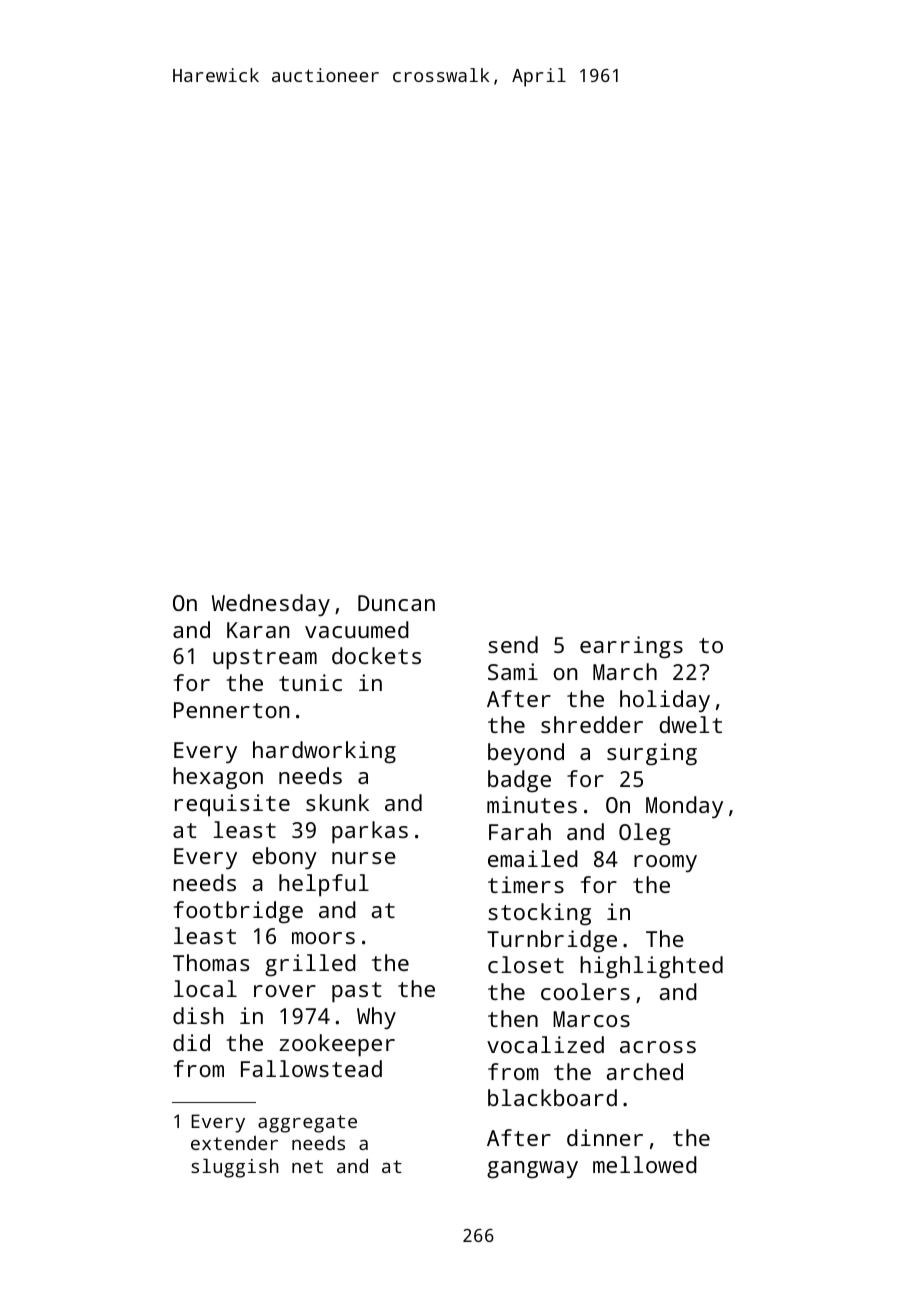 The height and width of the screenshot is (1311, 924). Describe the element at coordinates (532, 804) in the screenshot. I see `minutes` at that location.
